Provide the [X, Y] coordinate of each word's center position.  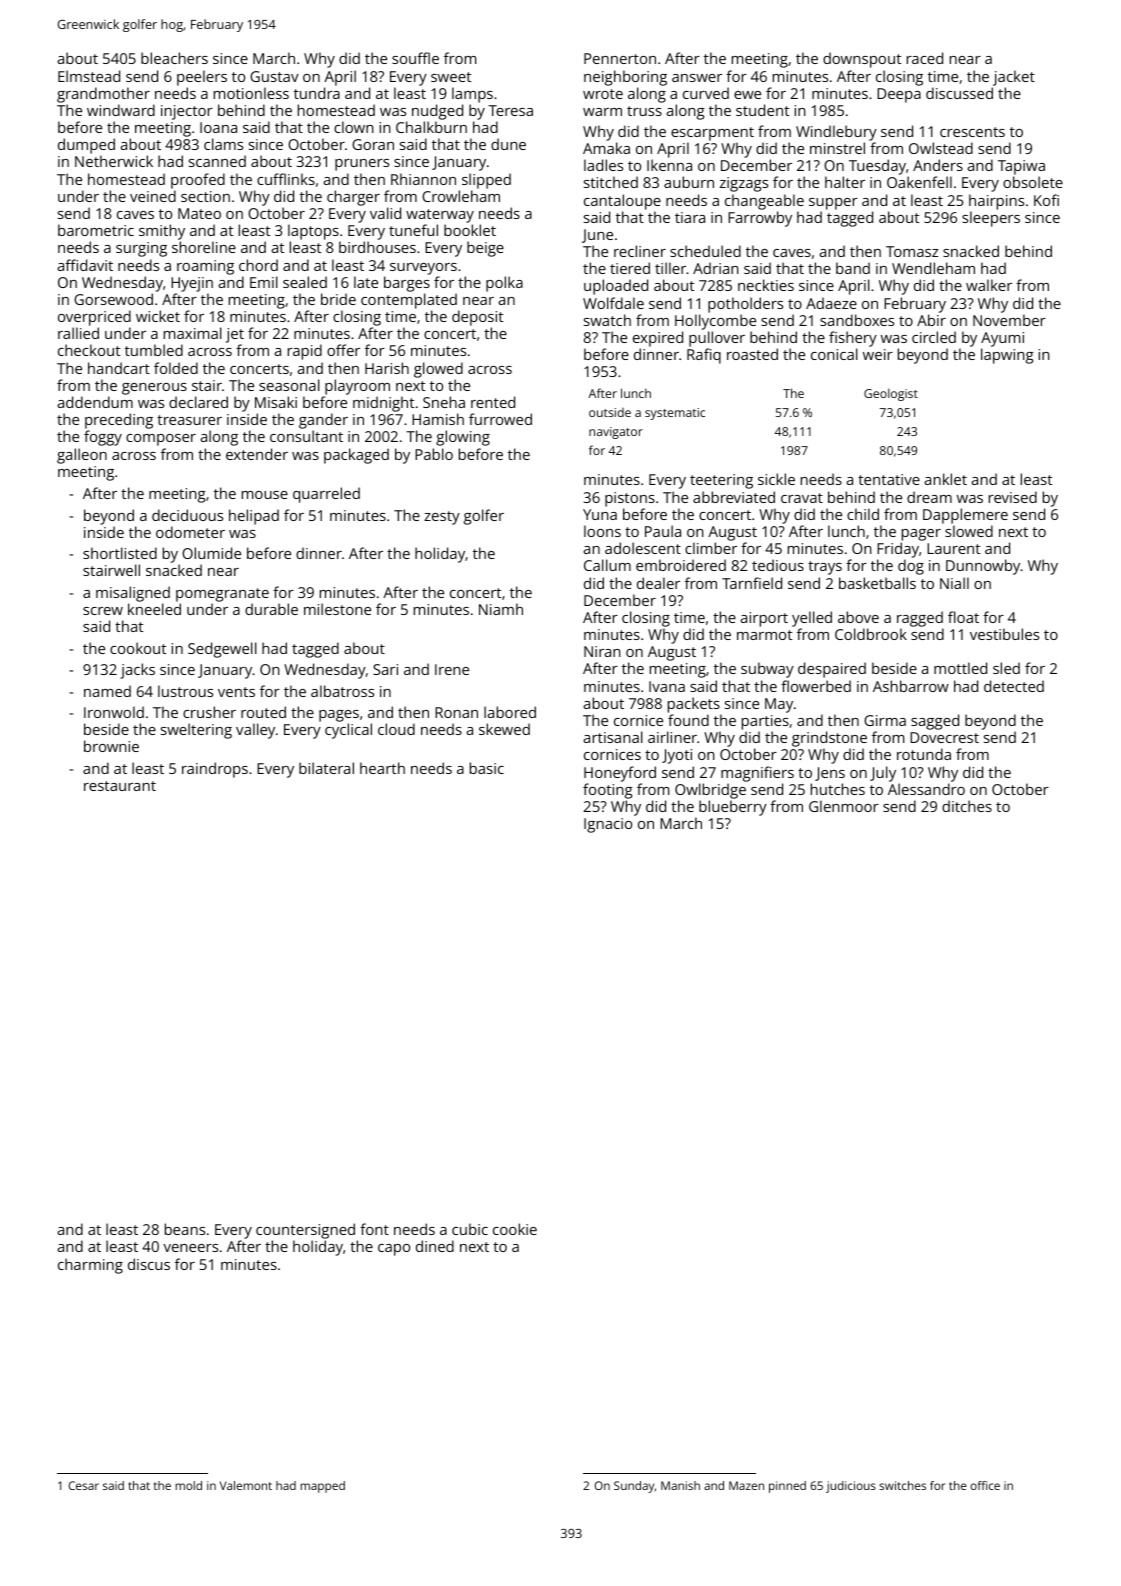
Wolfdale [613, 303]
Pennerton [620, 58]
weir [878, 354]
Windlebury [836, 133]
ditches [967, 806]
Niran [602, 651]
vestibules [1004, 634]
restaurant [120, 786]
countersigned [305, 1231]
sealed [305, 282]
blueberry [733, 808]
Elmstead [89, 76]
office [985, 1485]
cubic [470, 1229]
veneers [190, 1248]
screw [103, 611]
